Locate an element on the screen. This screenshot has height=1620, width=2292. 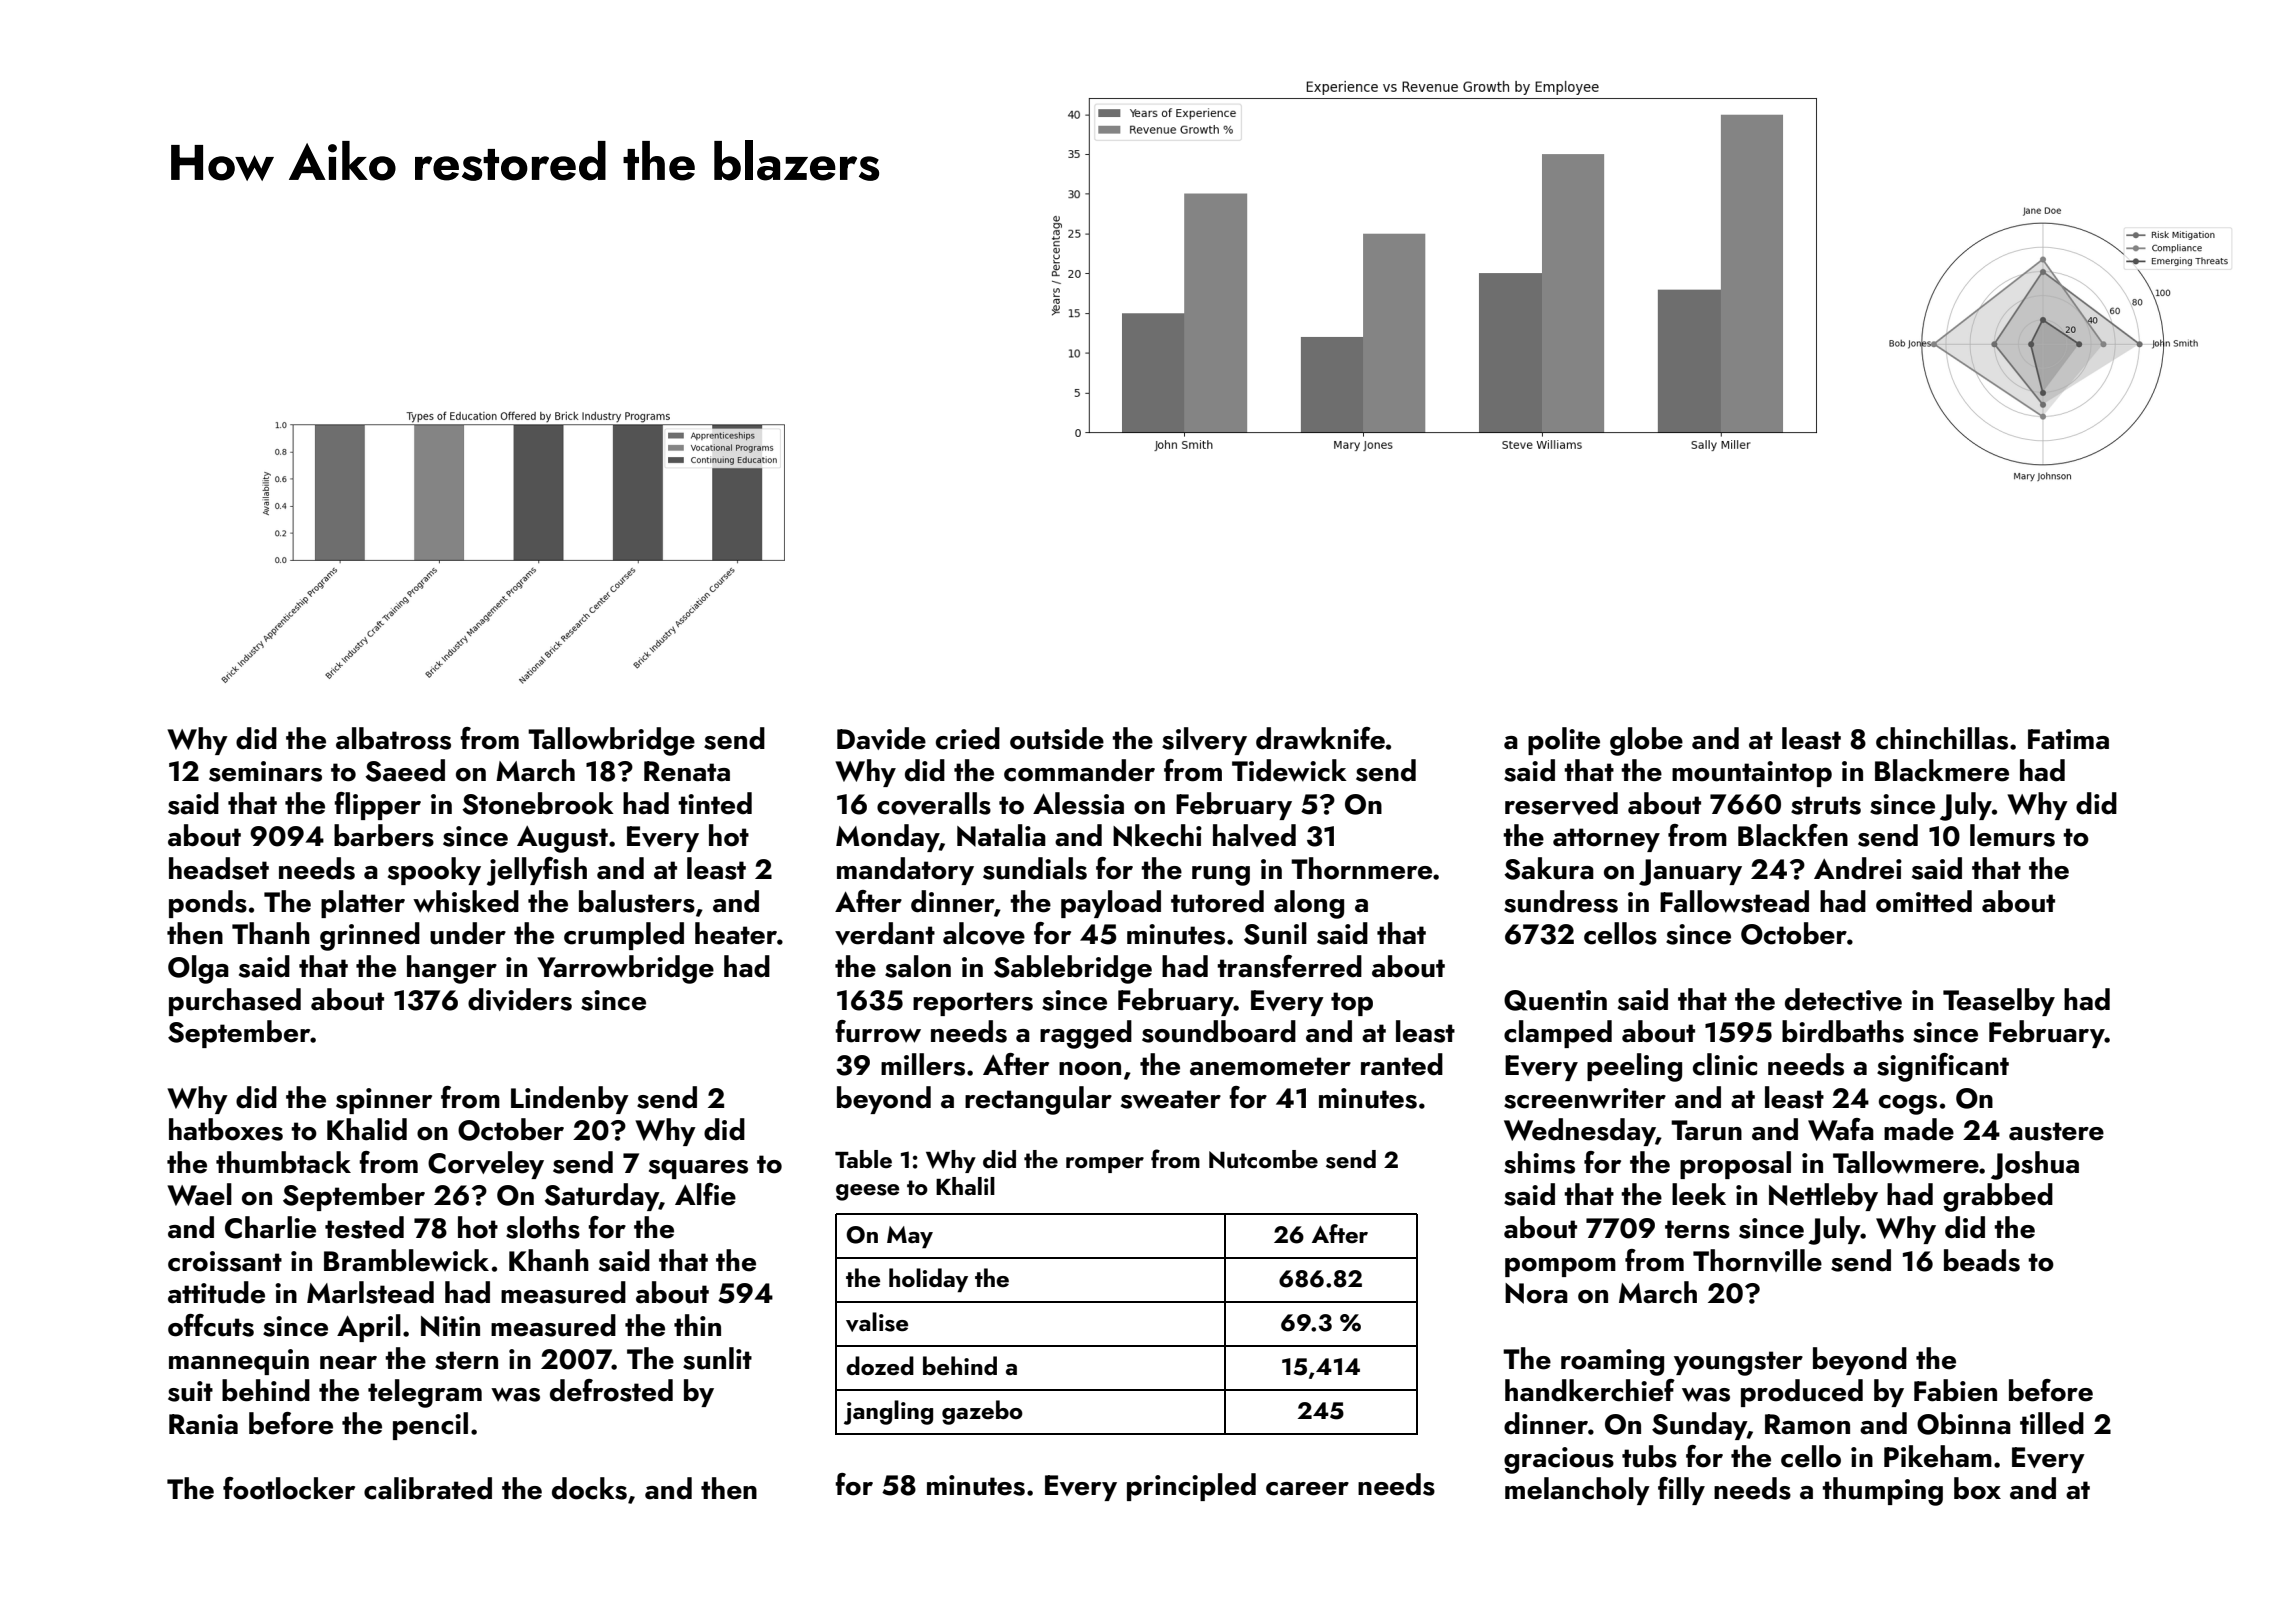
chinchillas is located at coordinates (1942, 738).
